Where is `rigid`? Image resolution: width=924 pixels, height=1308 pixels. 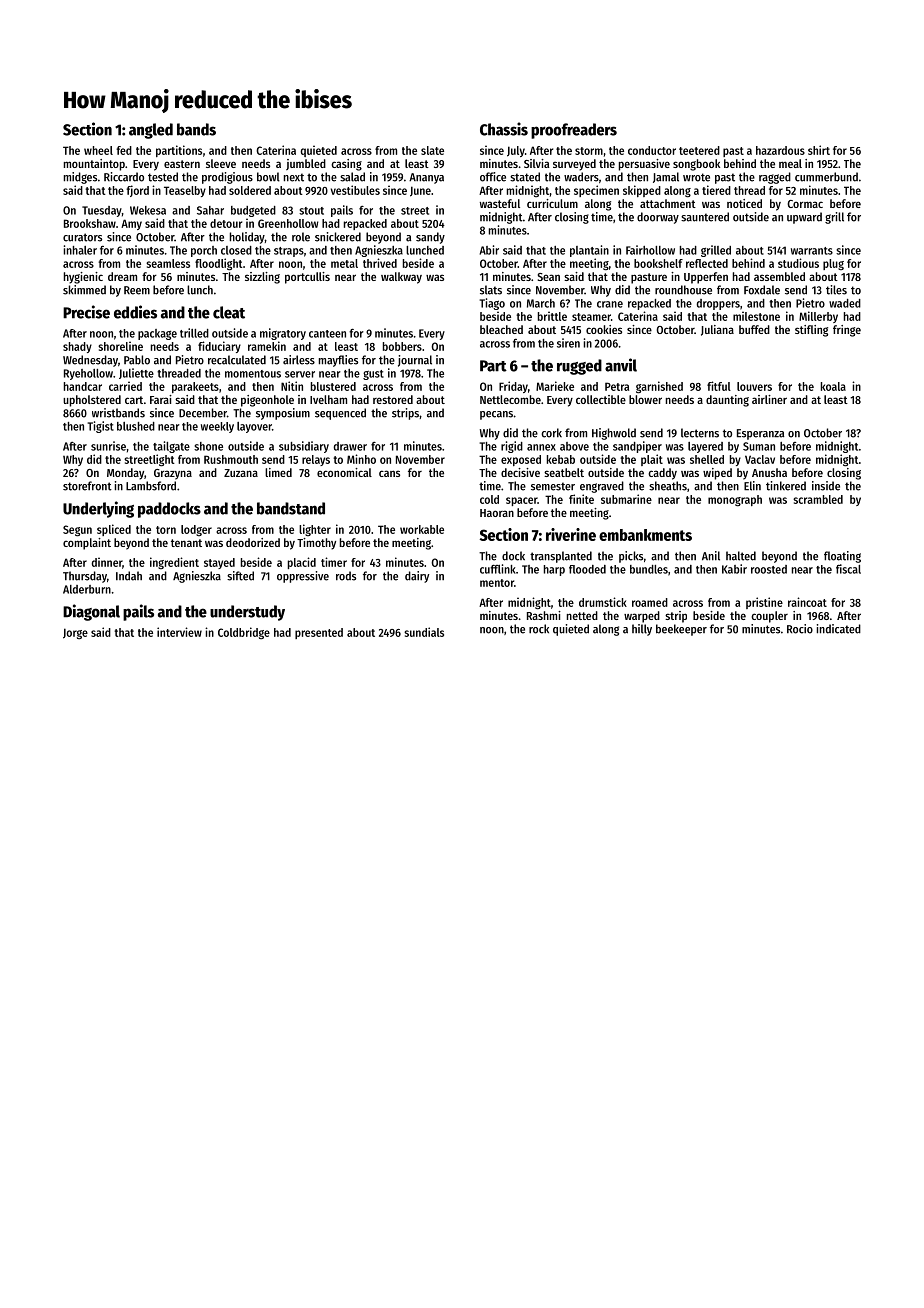 rigid is located at coordinates (512, 447).
